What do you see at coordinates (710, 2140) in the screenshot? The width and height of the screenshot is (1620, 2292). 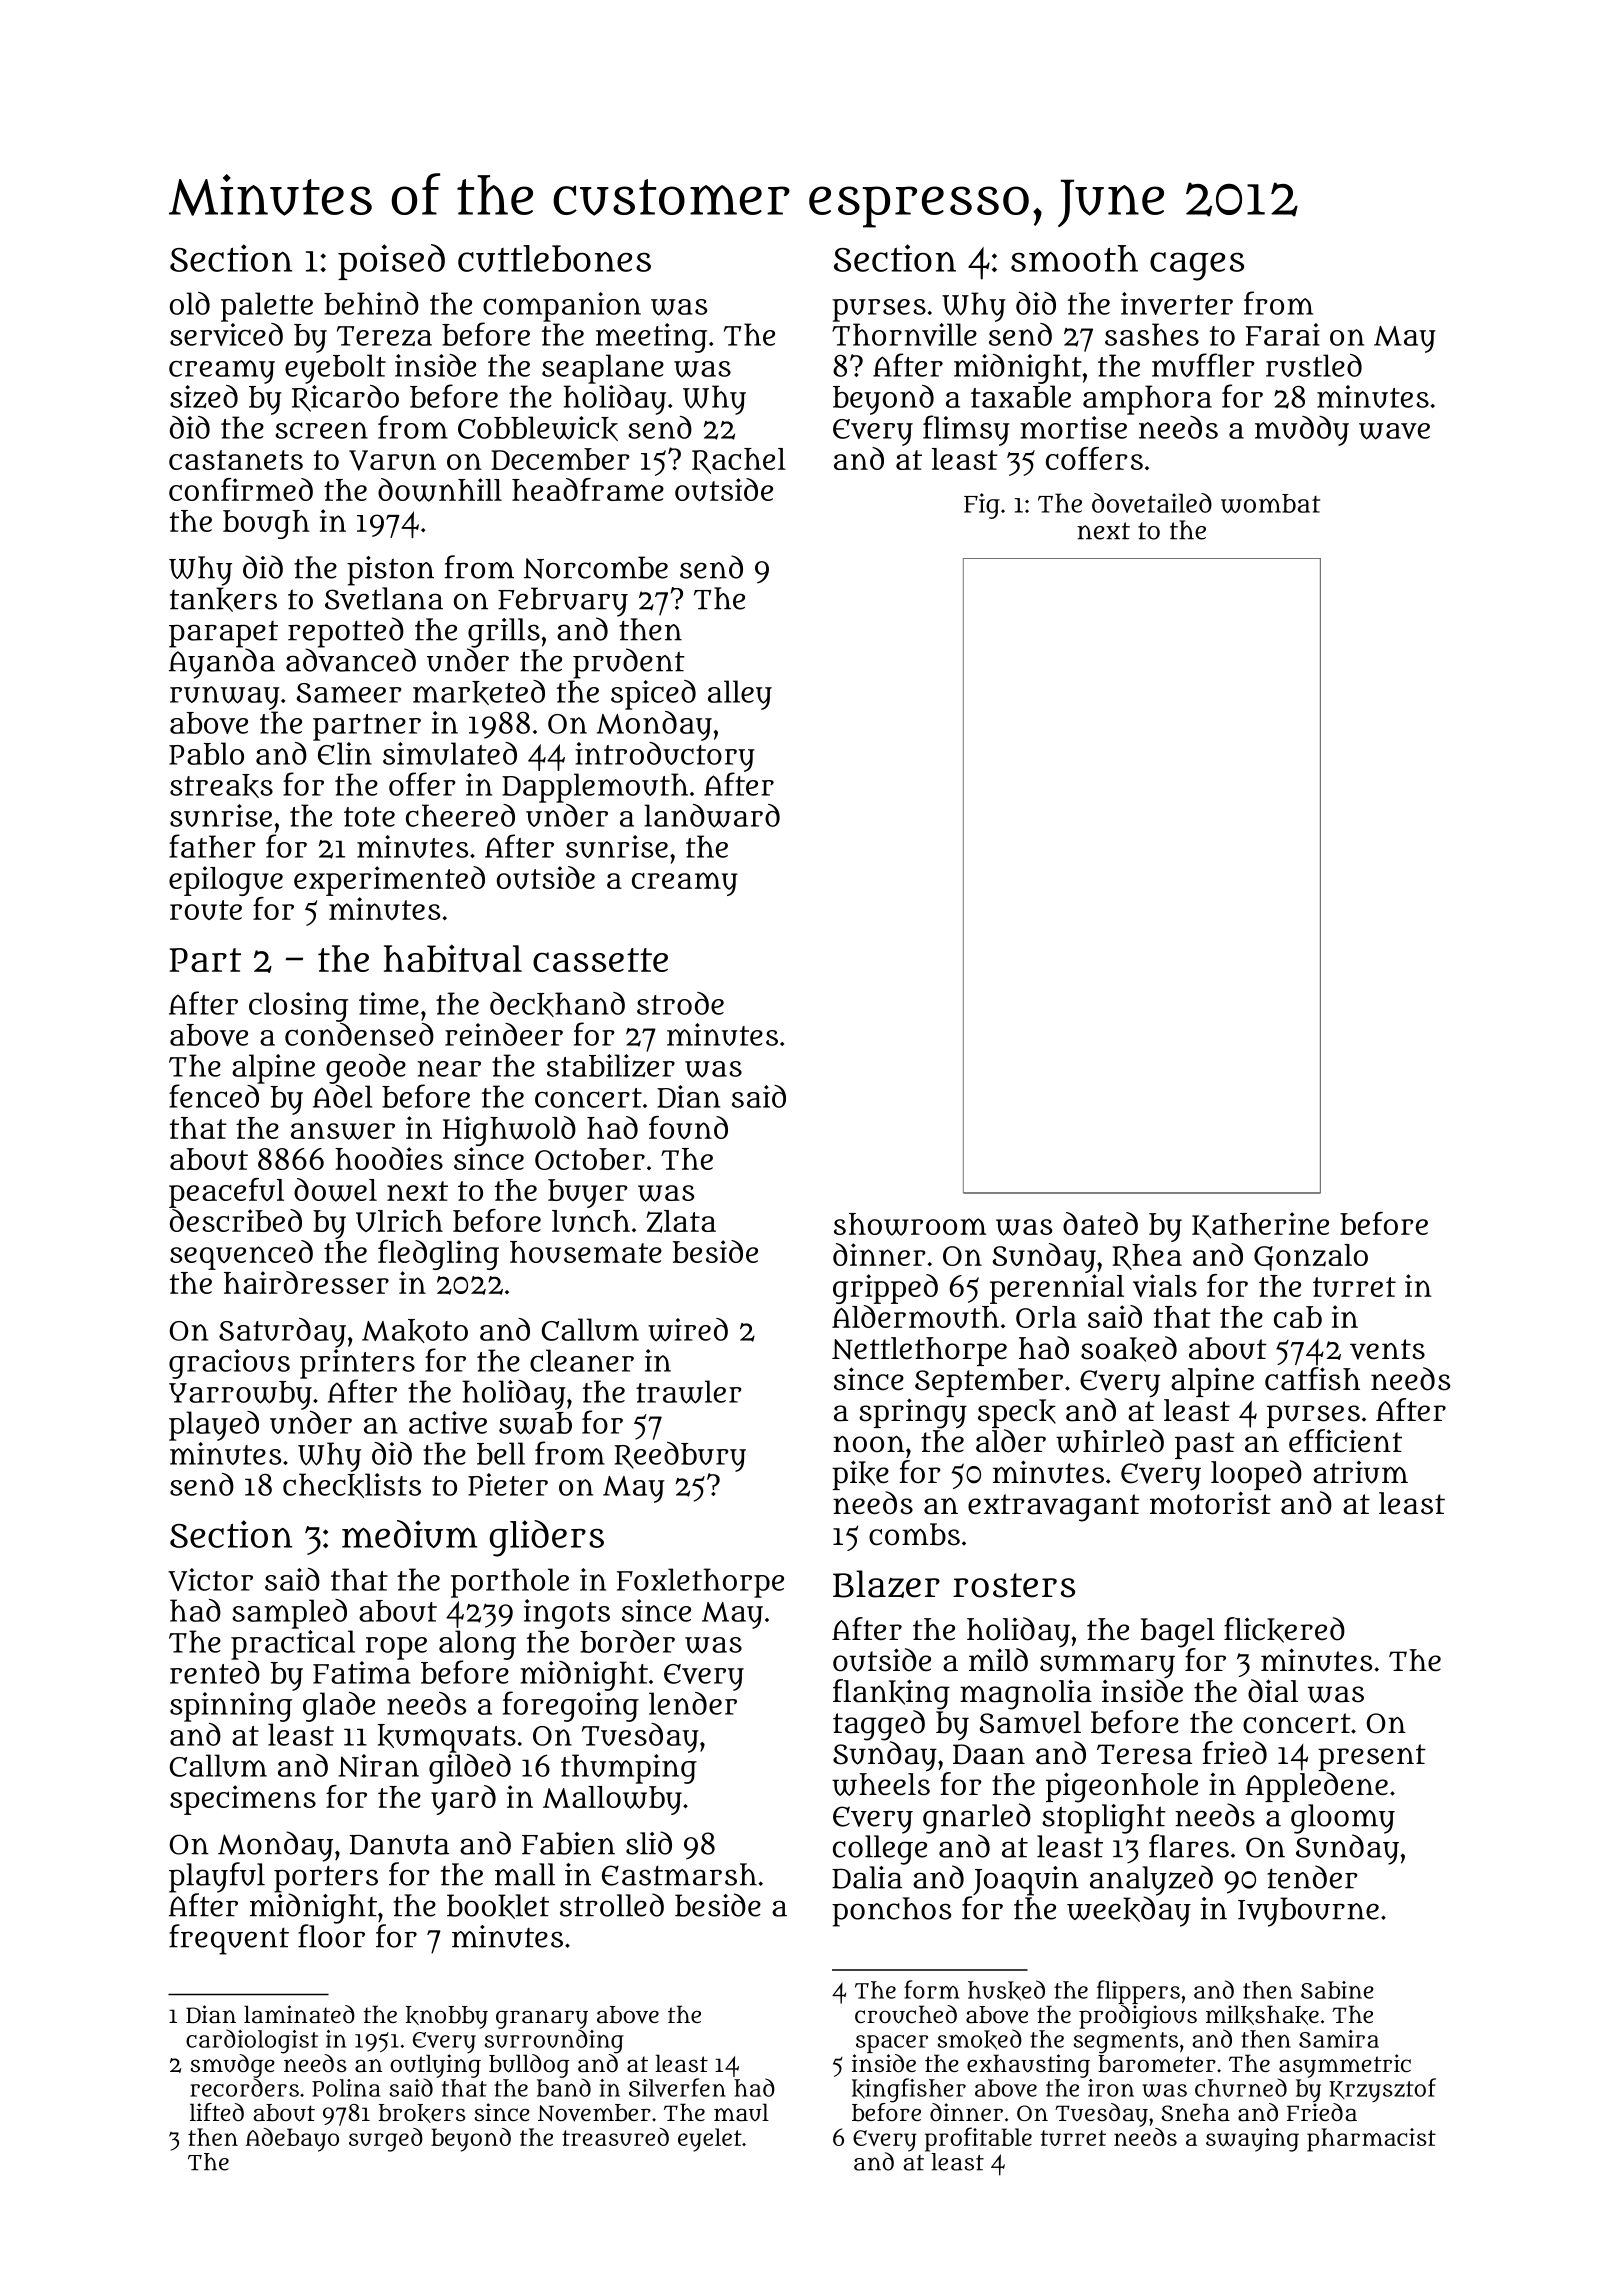 I see `eyelet` at bounding box center [710, 2140].
